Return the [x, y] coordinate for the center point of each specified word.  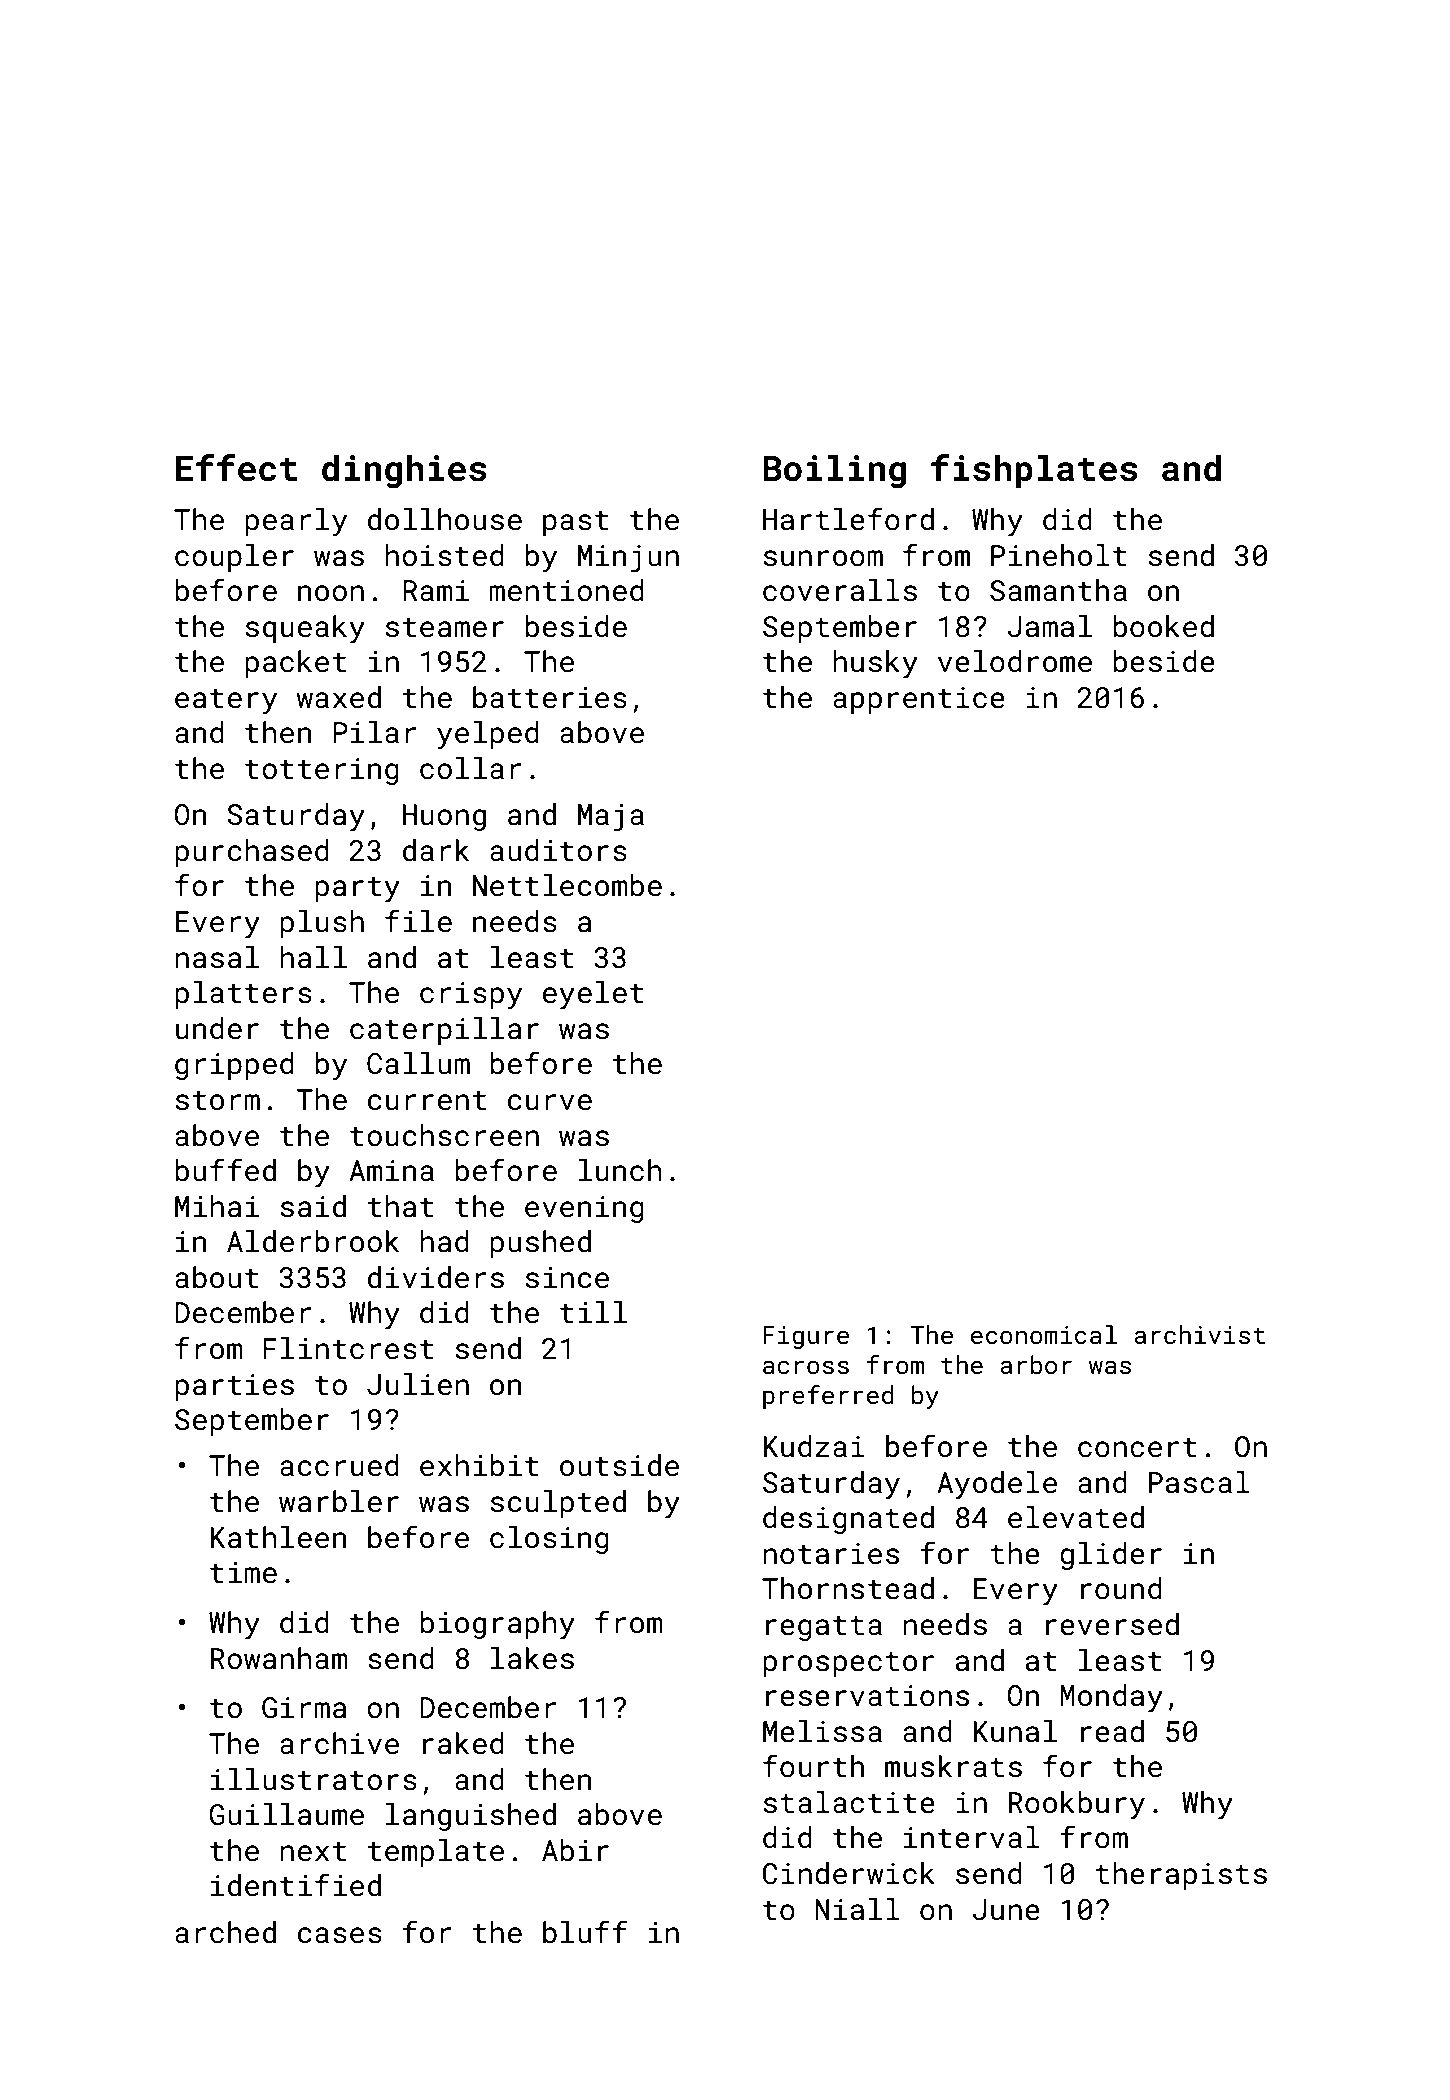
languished [471, 1817]
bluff [585, 1932]
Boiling [834, 471]
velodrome [1015, 661]
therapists [1181, 1876]
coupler [234, 558]
